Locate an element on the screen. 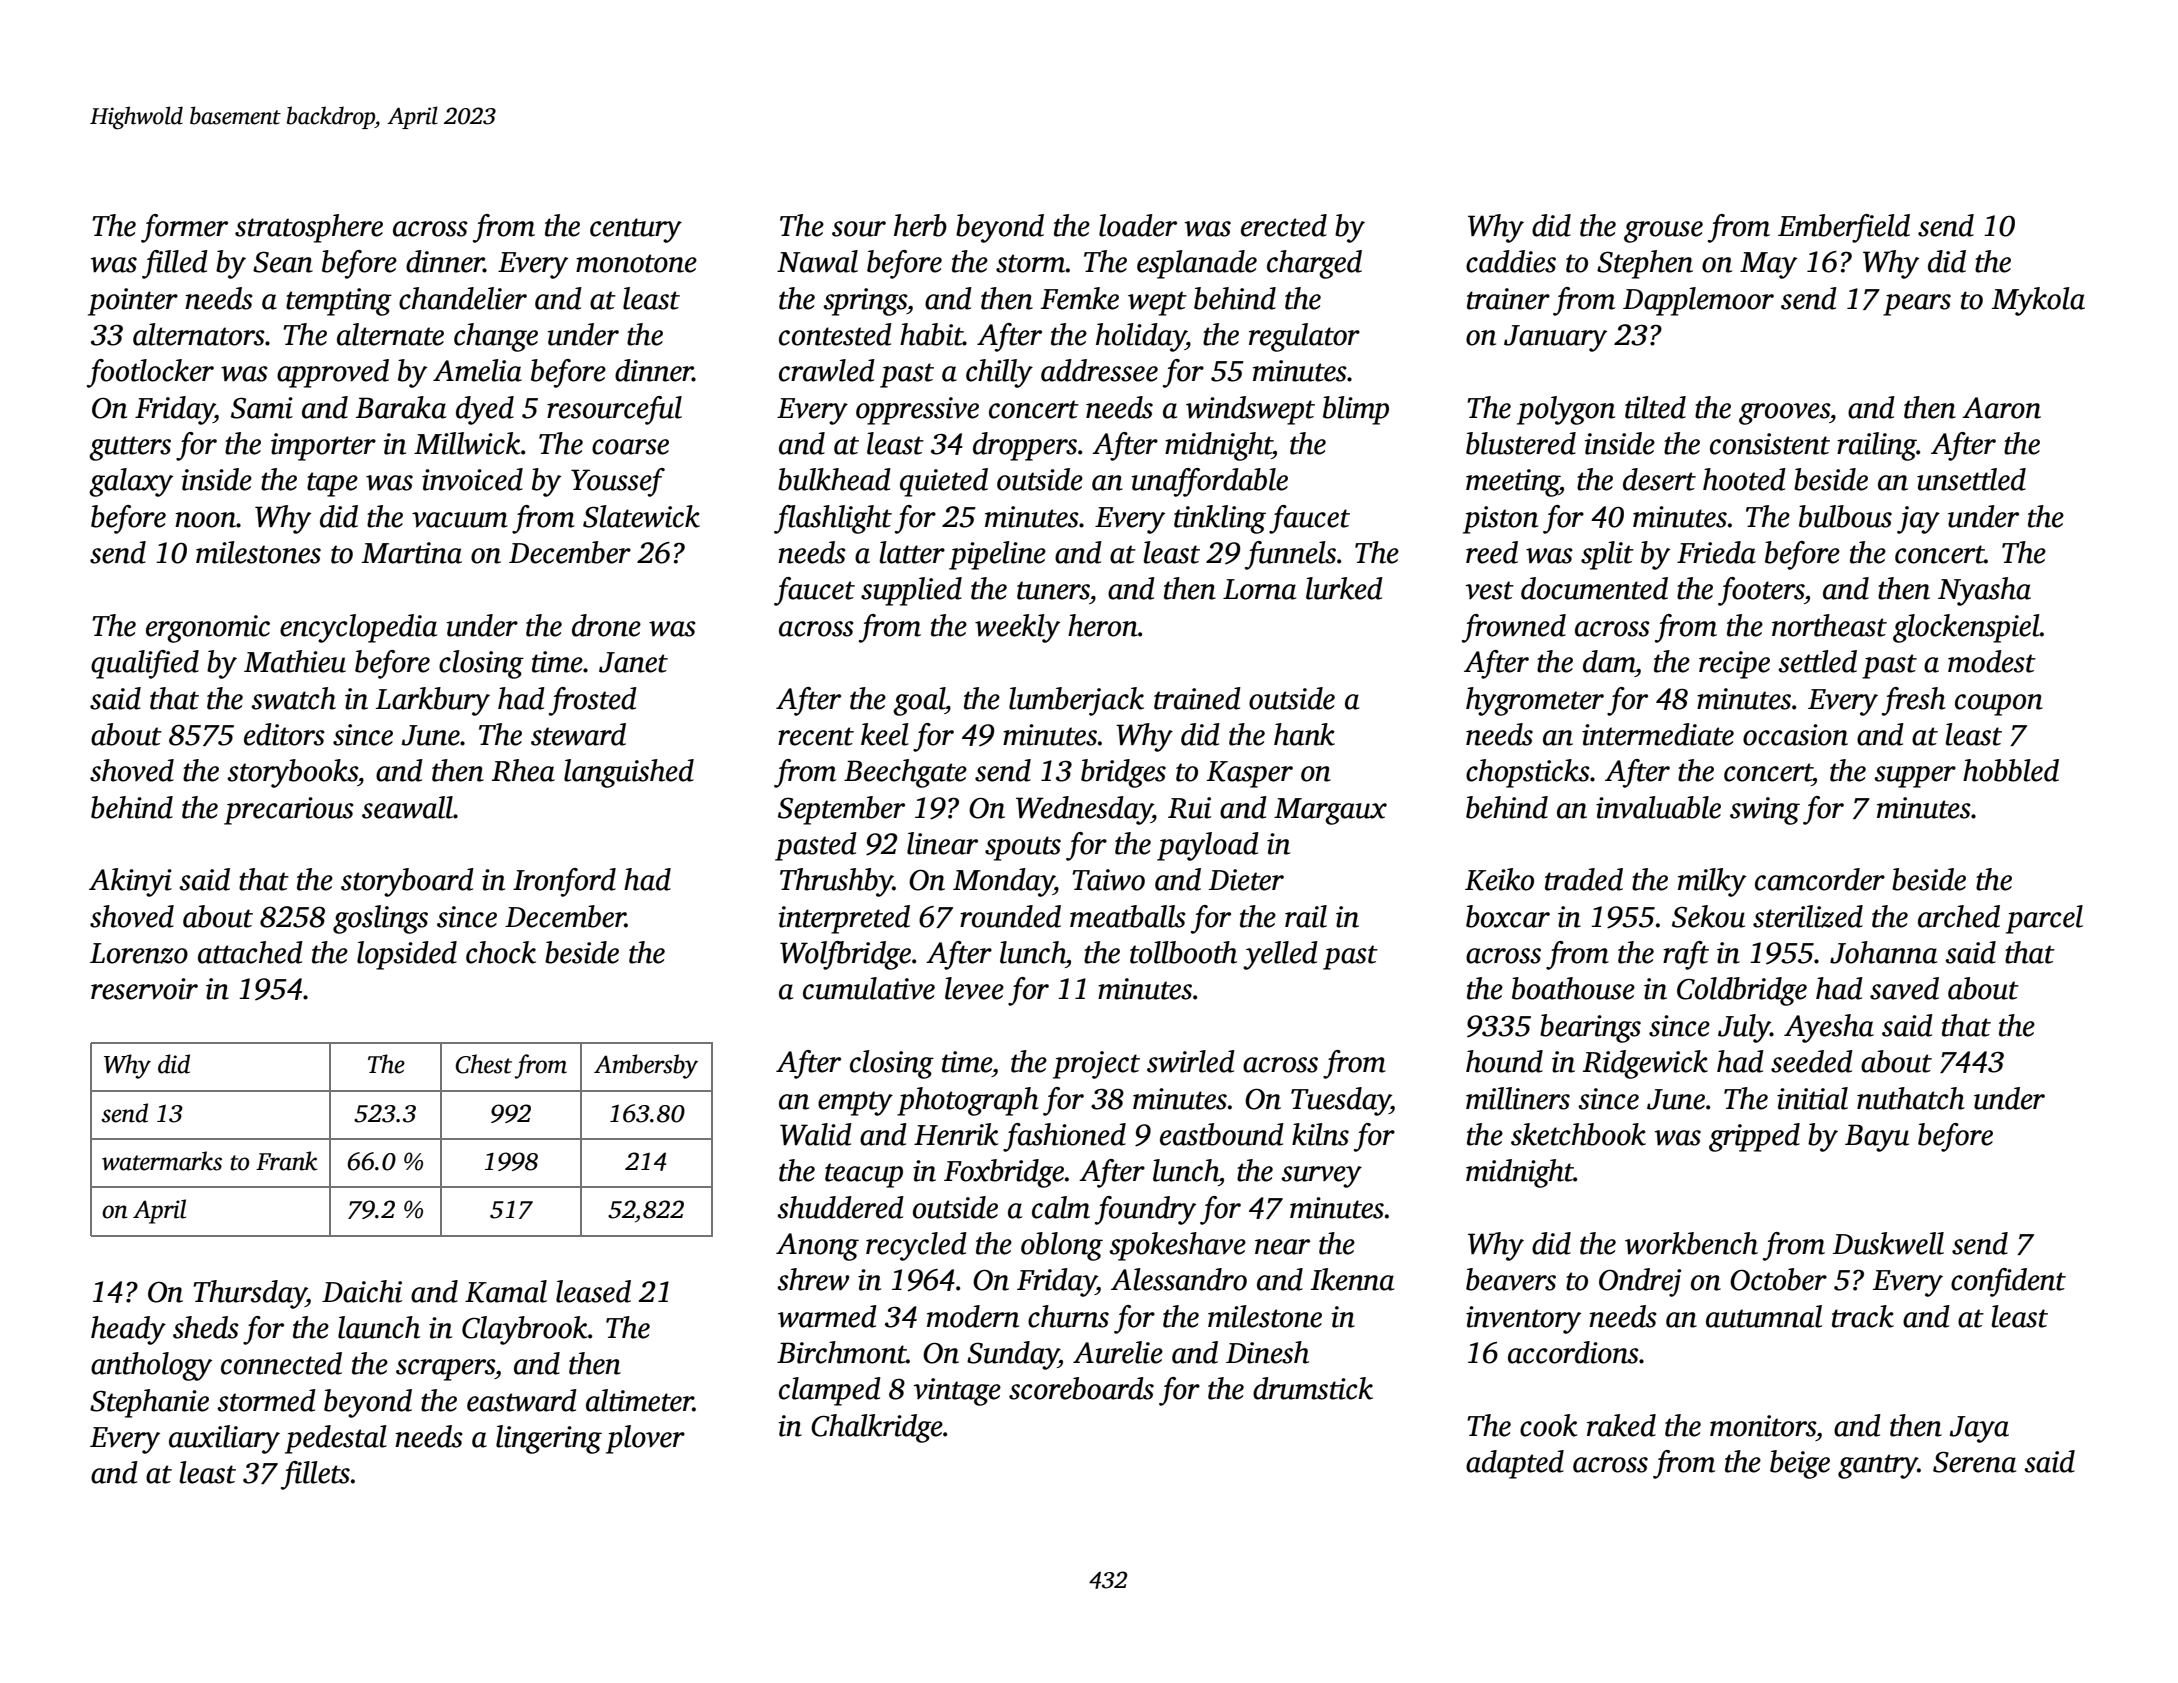 Image resolution: width=2178 pixels, height=1683 pixels. loader is located at coordinates (1138, 225).
